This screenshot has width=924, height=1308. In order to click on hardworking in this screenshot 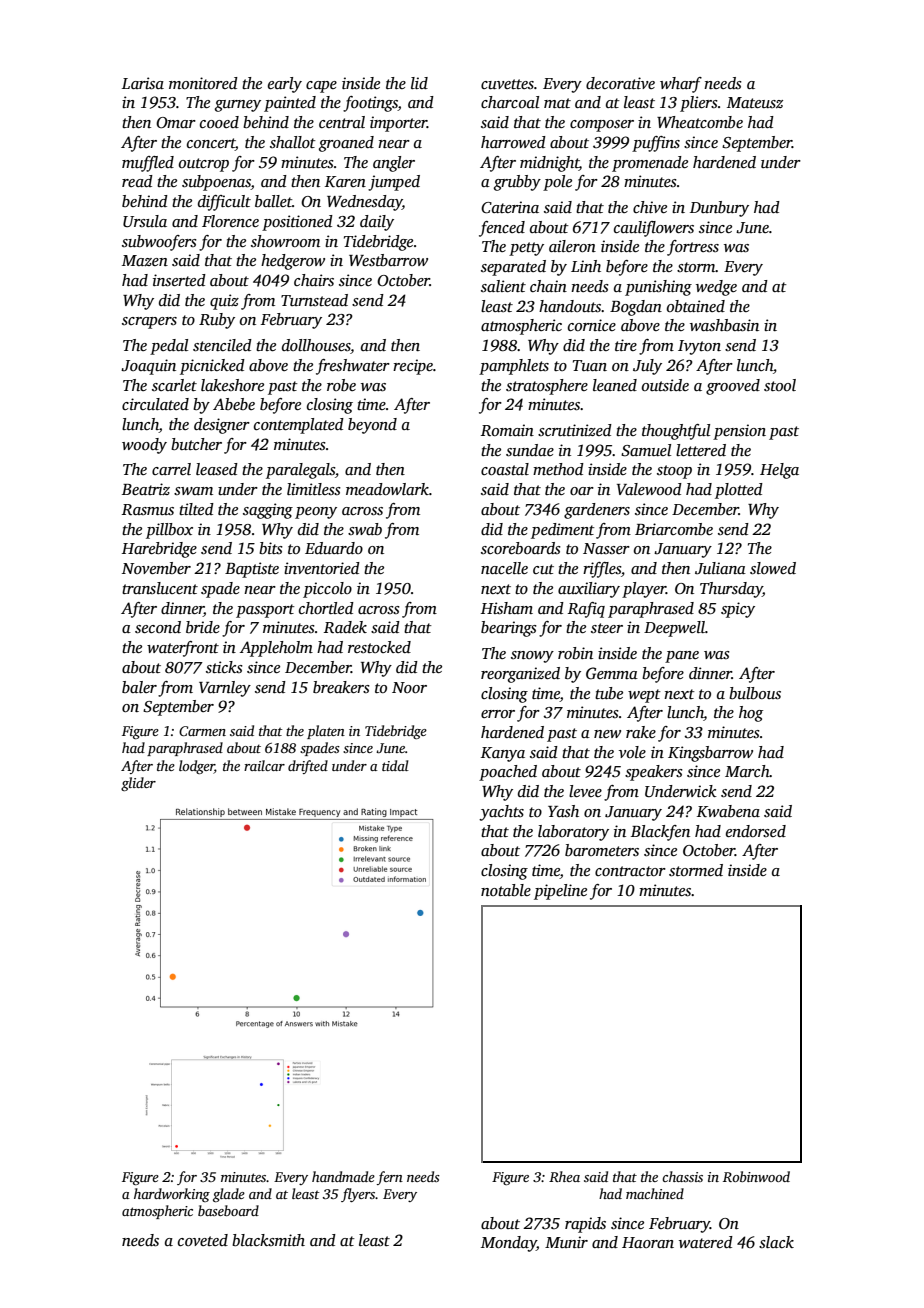, I will do `click(172, 1195)`.
